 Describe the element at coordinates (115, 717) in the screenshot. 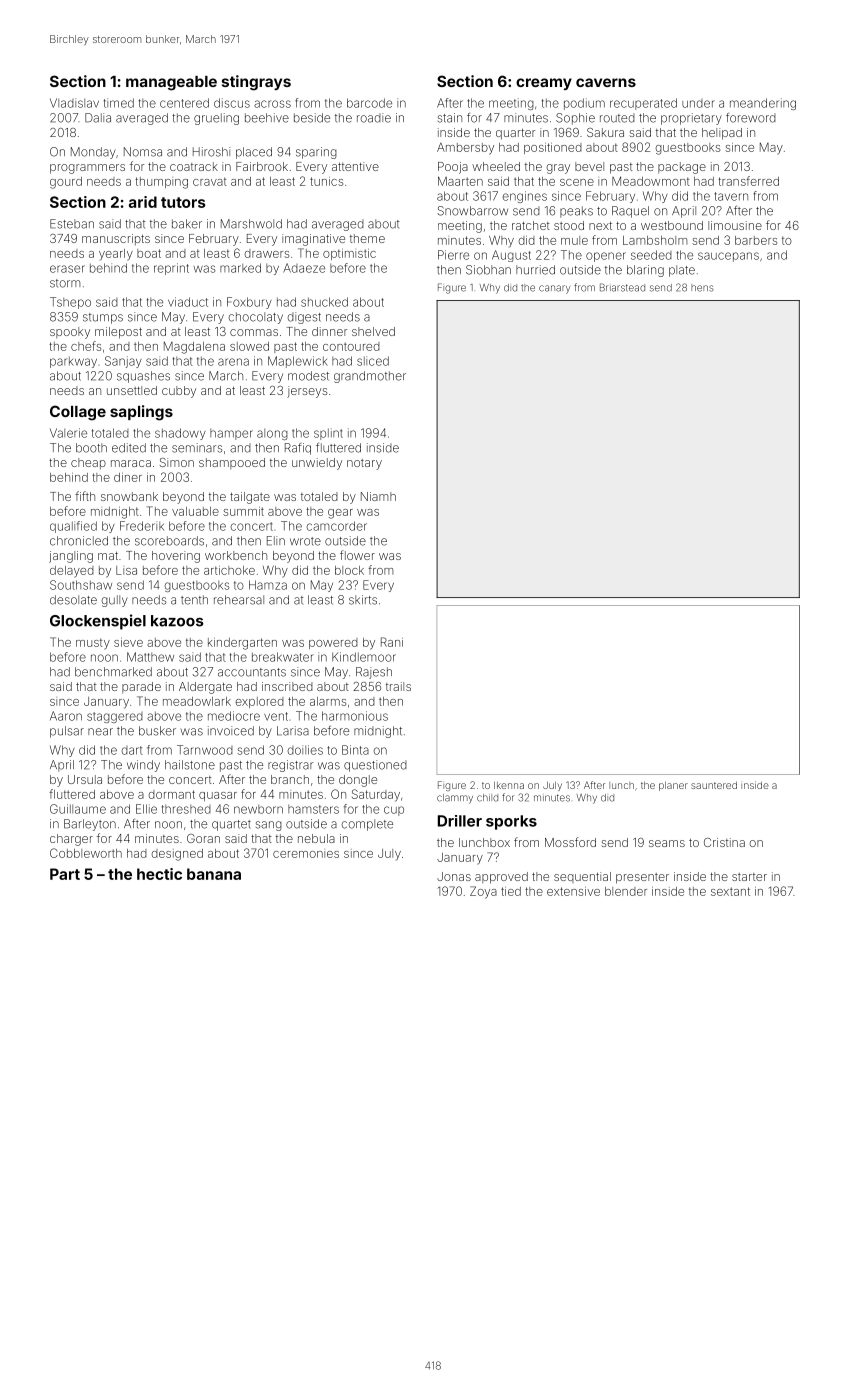

I see `staggered` at that location.
